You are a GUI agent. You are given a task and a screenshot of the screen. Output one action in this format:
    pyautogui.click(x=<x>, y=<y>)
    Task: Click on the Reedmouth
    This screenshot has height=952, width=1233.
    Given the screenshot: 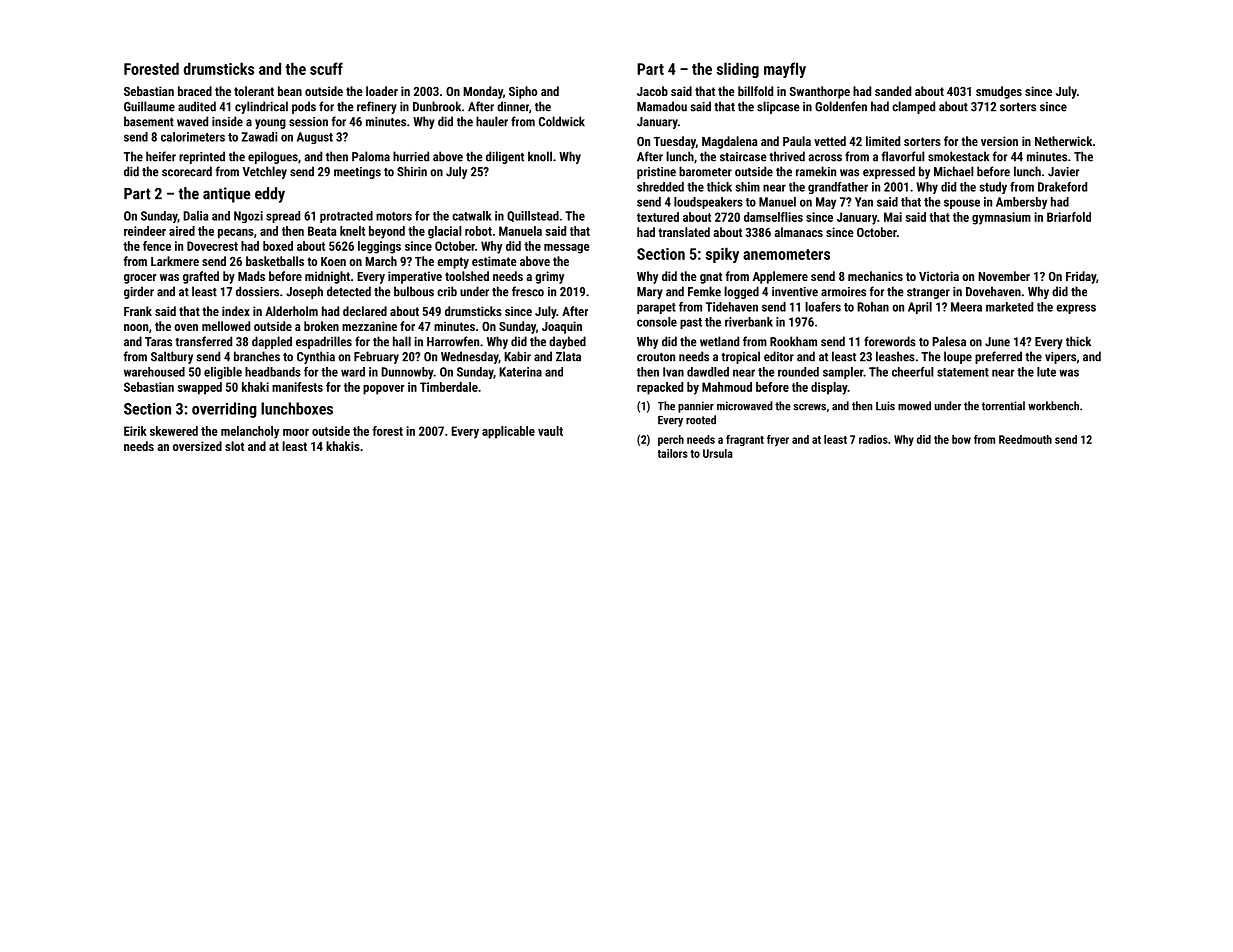 What is the action you would take?
    pyautogui.click(x=1025, y=439)
